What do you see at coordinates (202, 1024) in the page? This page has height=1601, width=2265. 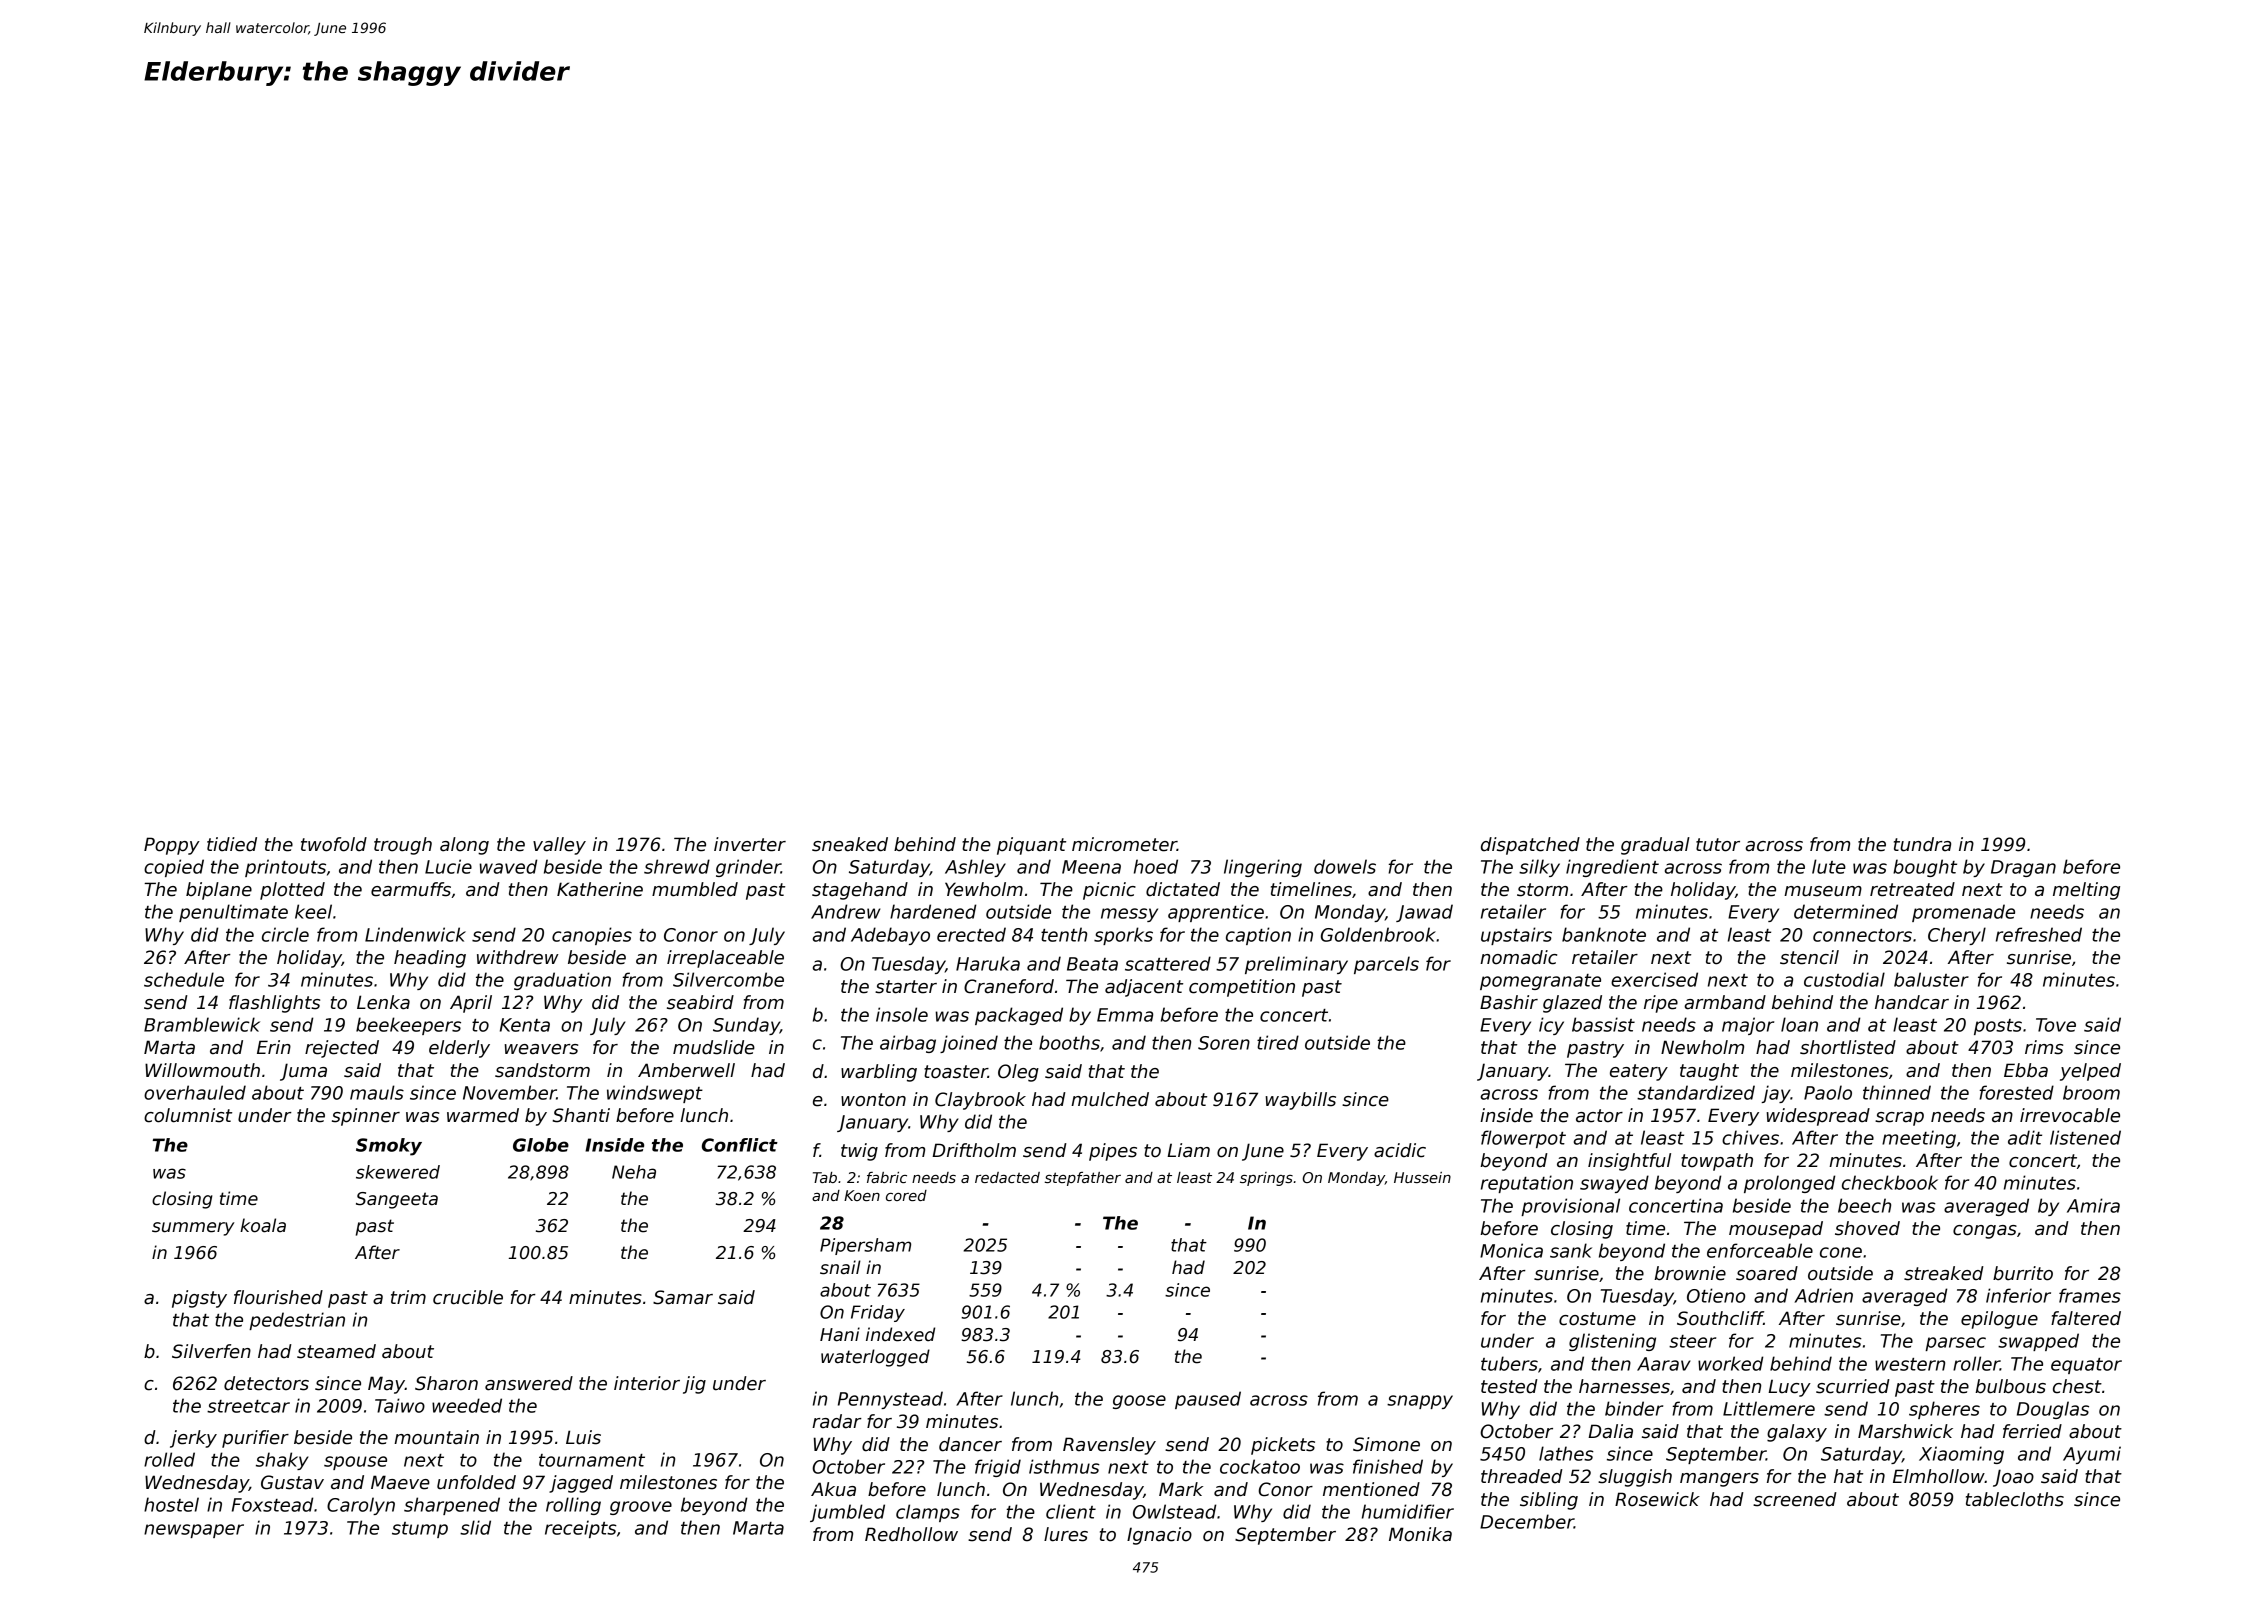 I see `Bramblewick` at bounding box center [202, 1024].
